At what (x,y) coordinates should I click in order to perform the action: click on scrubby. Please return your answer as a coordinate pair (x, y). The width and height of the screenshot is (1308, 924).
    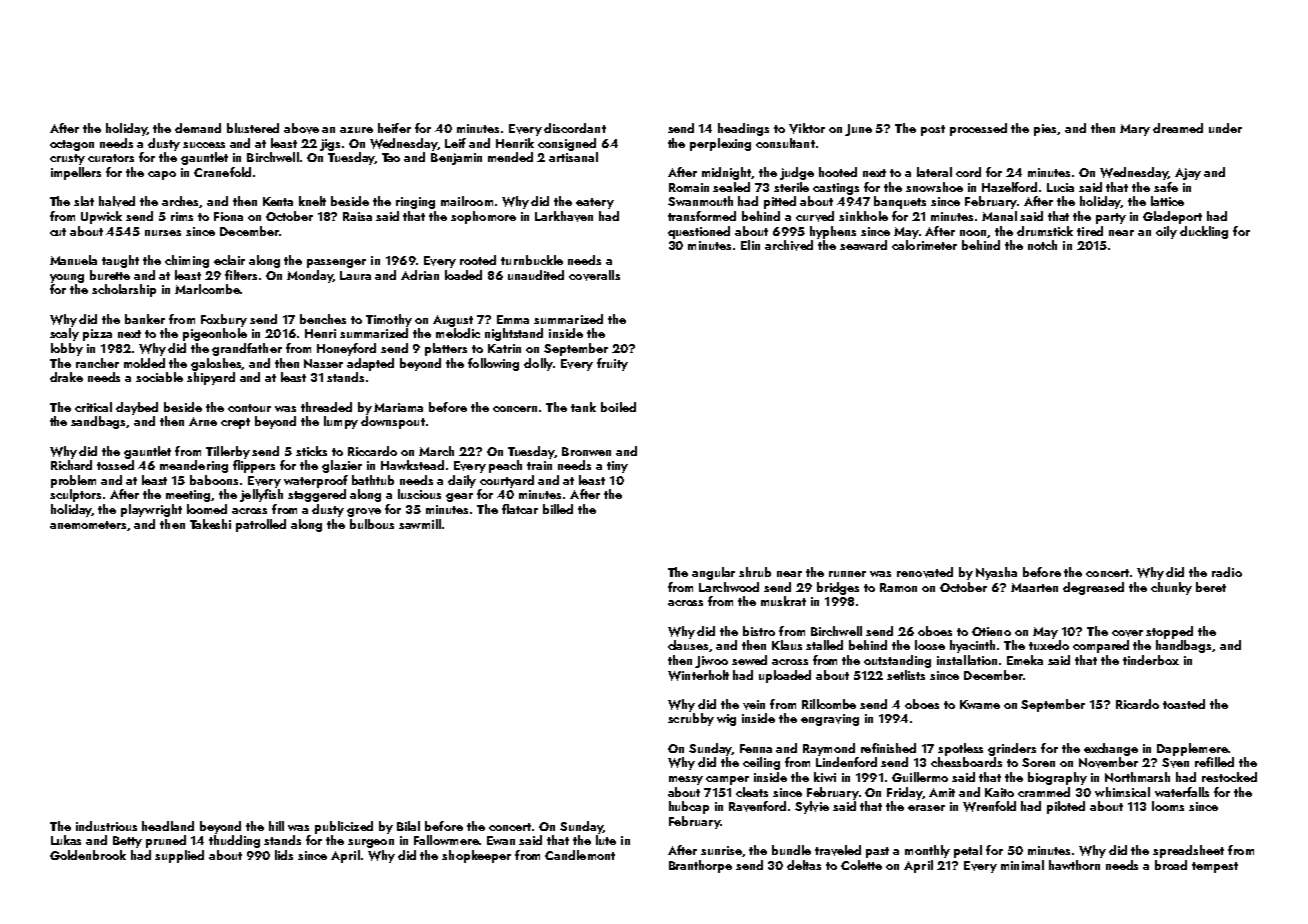
    Looking at the image, I should click on (691, 719).
